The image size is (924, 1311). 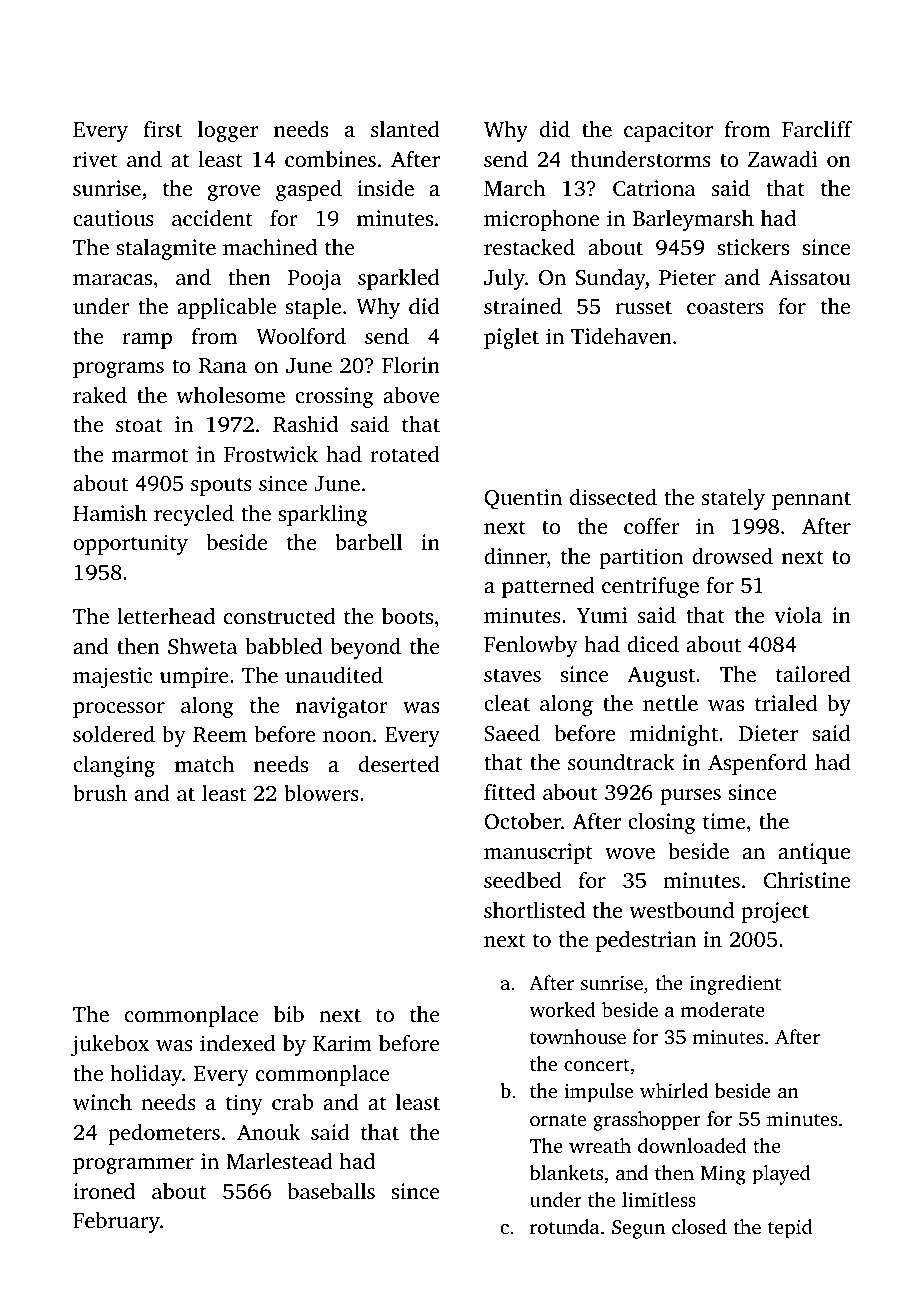 I want to click on holiday, so click(x=146, y=1075).
